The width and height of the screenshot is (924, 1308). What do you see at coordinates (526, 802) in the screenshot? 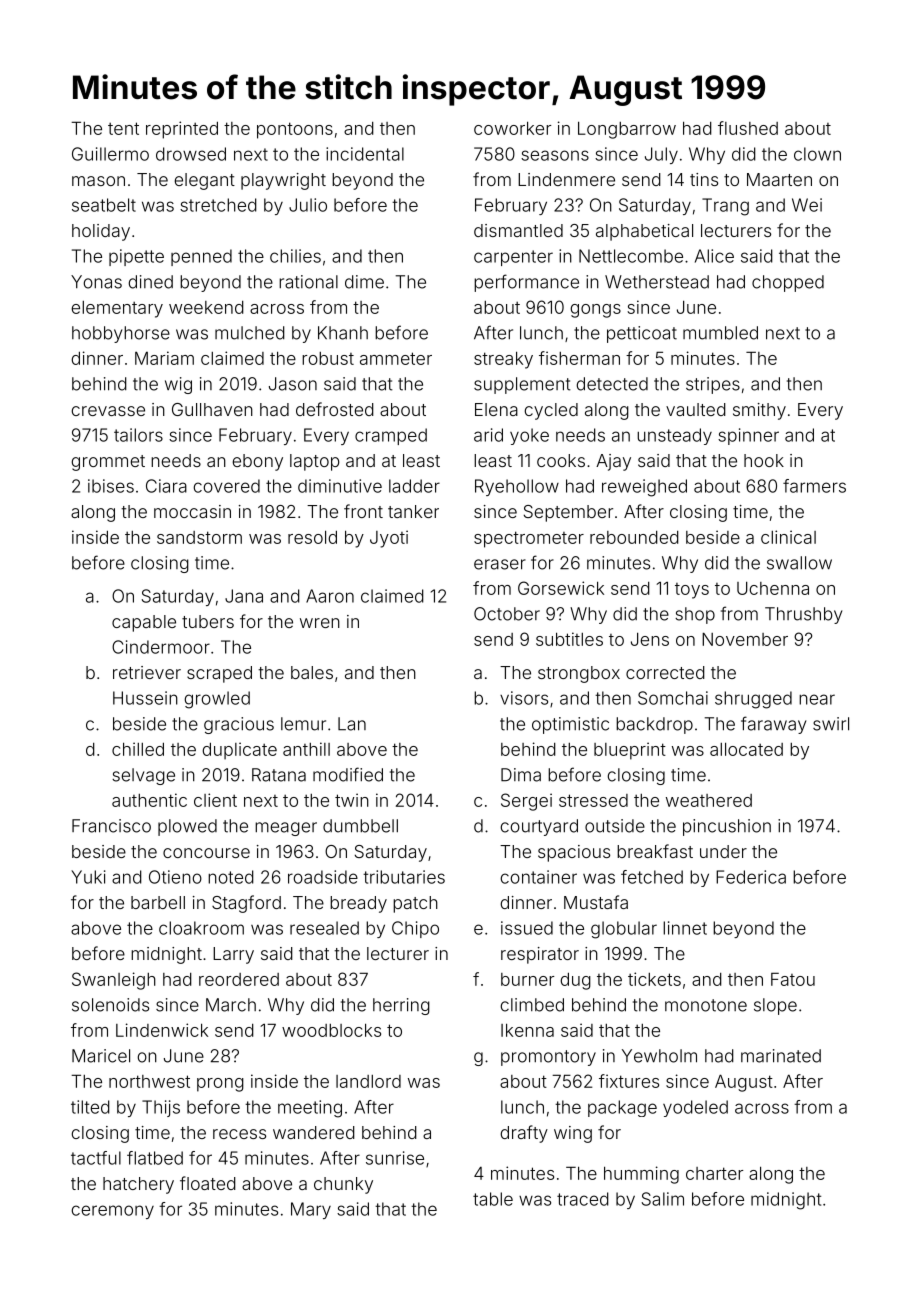
I see `Sergei` at bounding box center [526, 802].
